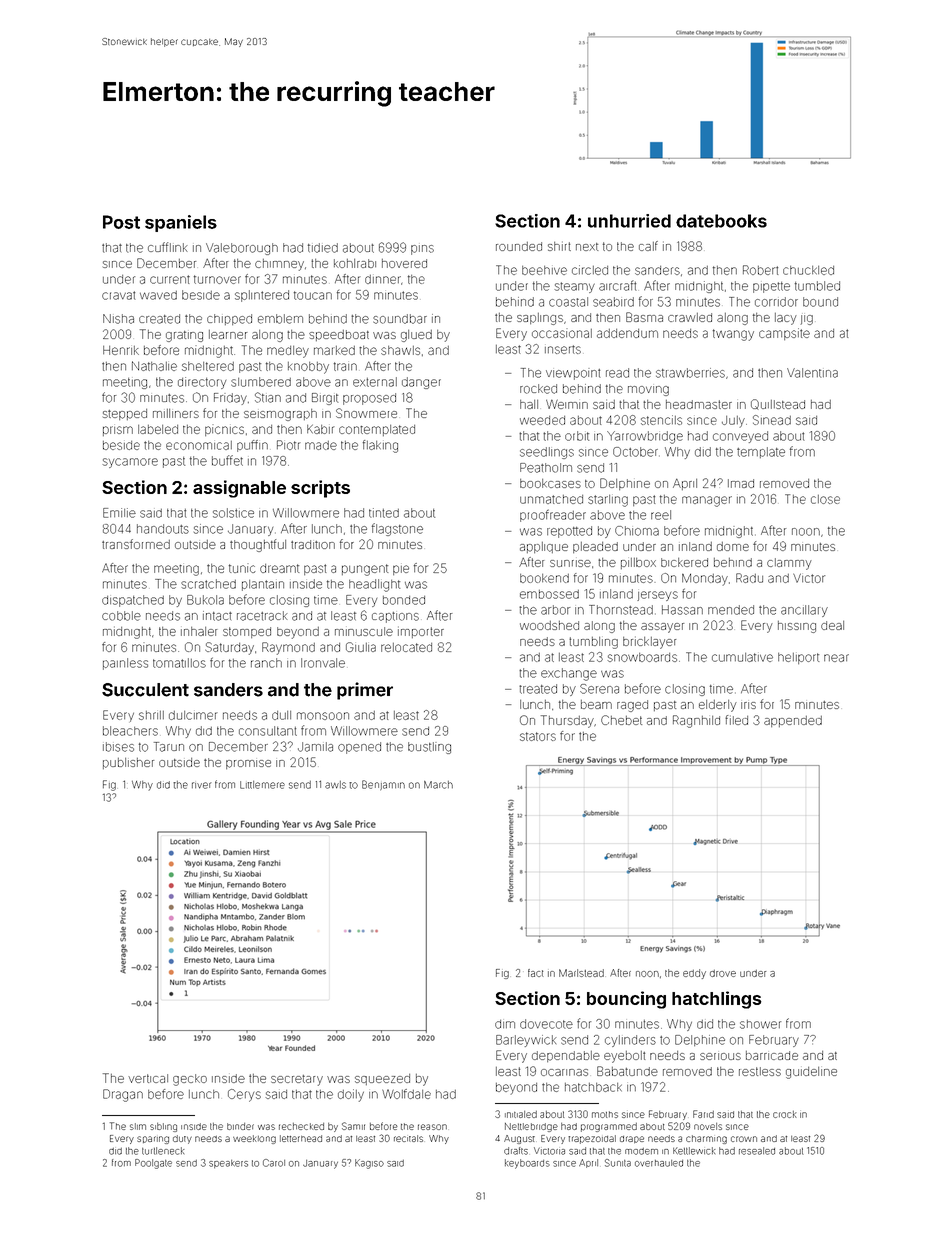  I want to click on overhauled, so click(659, 1163).
